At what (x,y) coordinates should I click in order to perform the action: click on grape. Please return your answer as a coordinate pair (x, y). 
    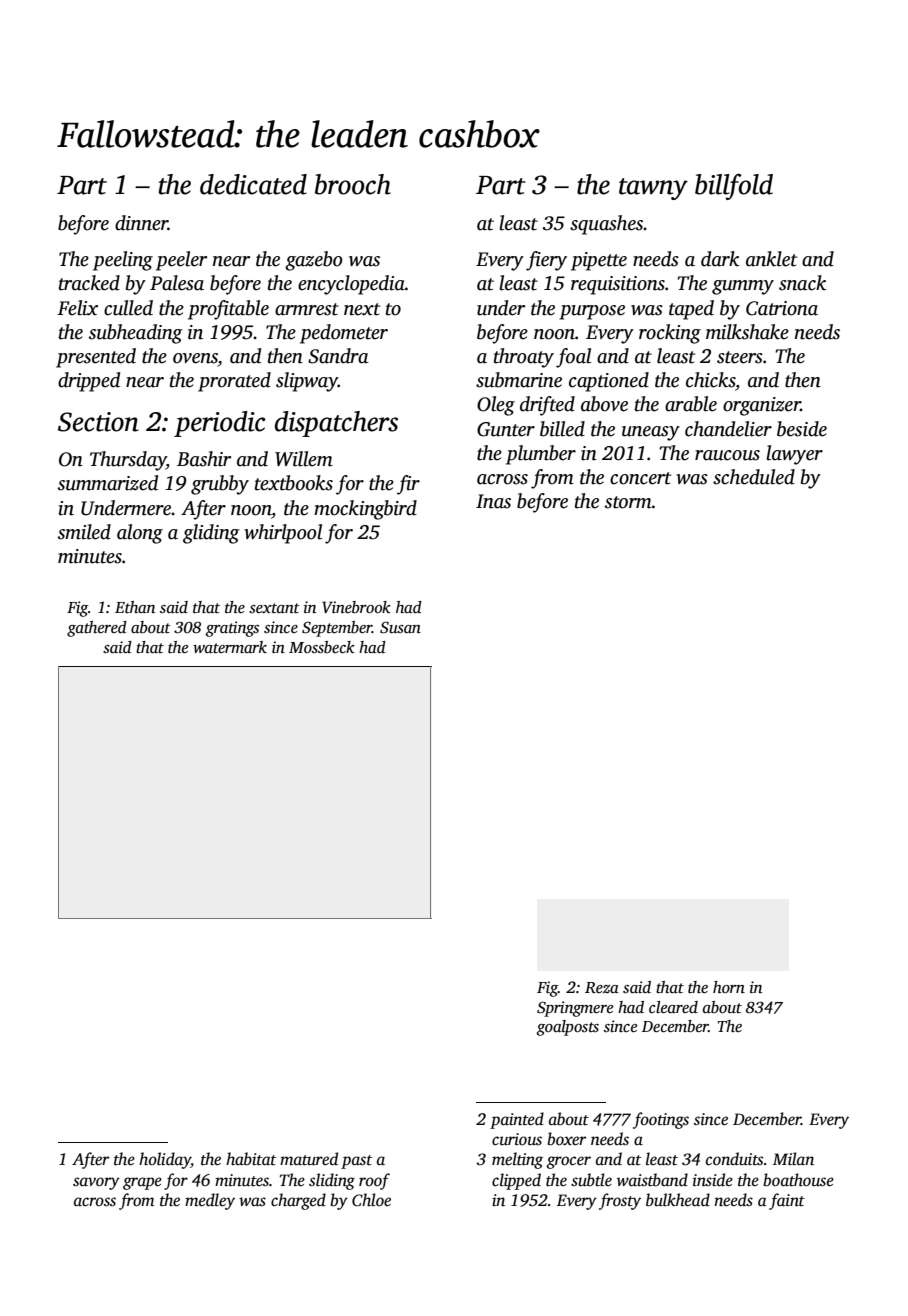
    Looking at the image, I should click on (142, 1183).
